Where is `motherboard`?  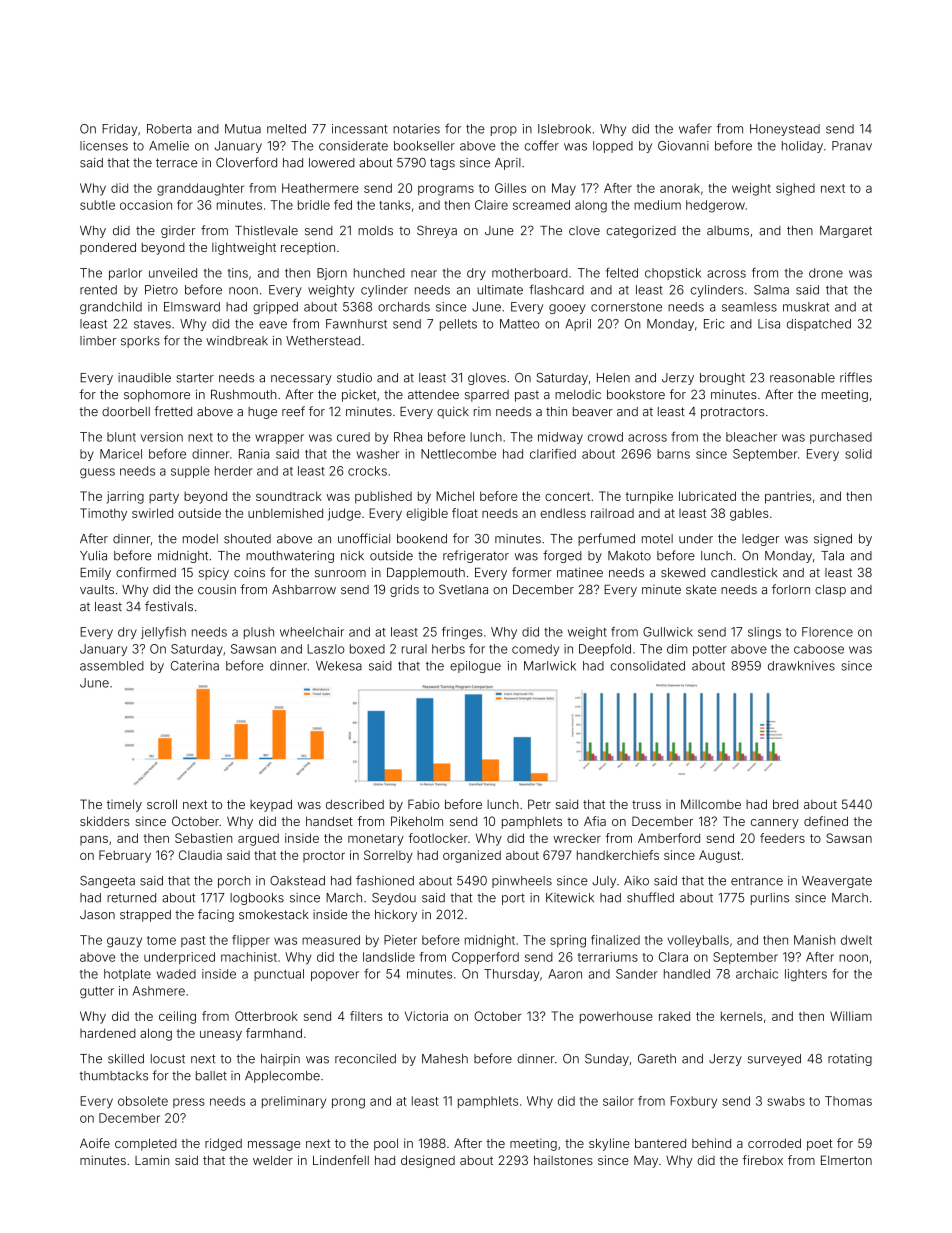 motherboard is located at coordinates (530, 273).
